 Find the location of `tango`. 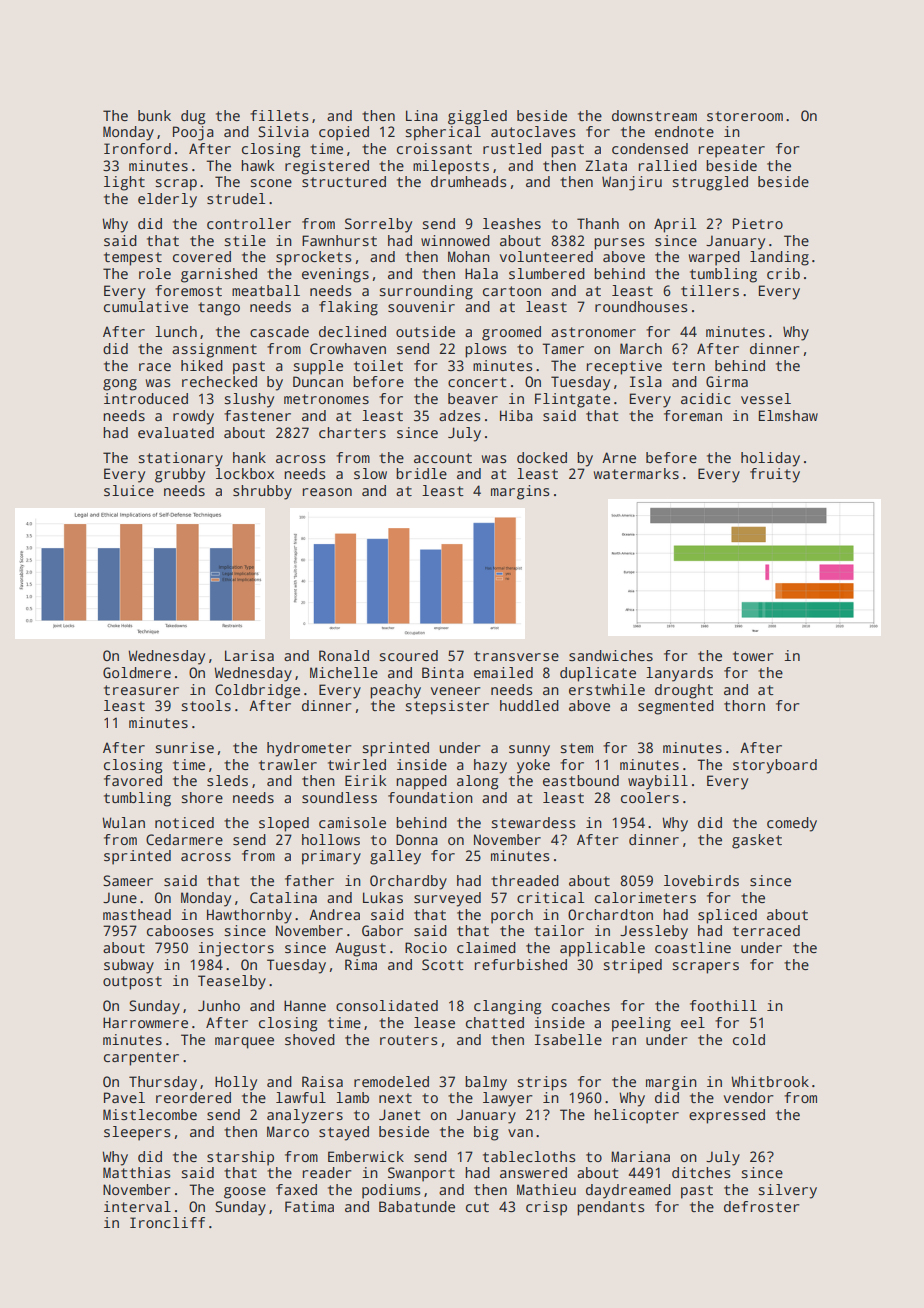

tango is located at coordinates (219, 309).
